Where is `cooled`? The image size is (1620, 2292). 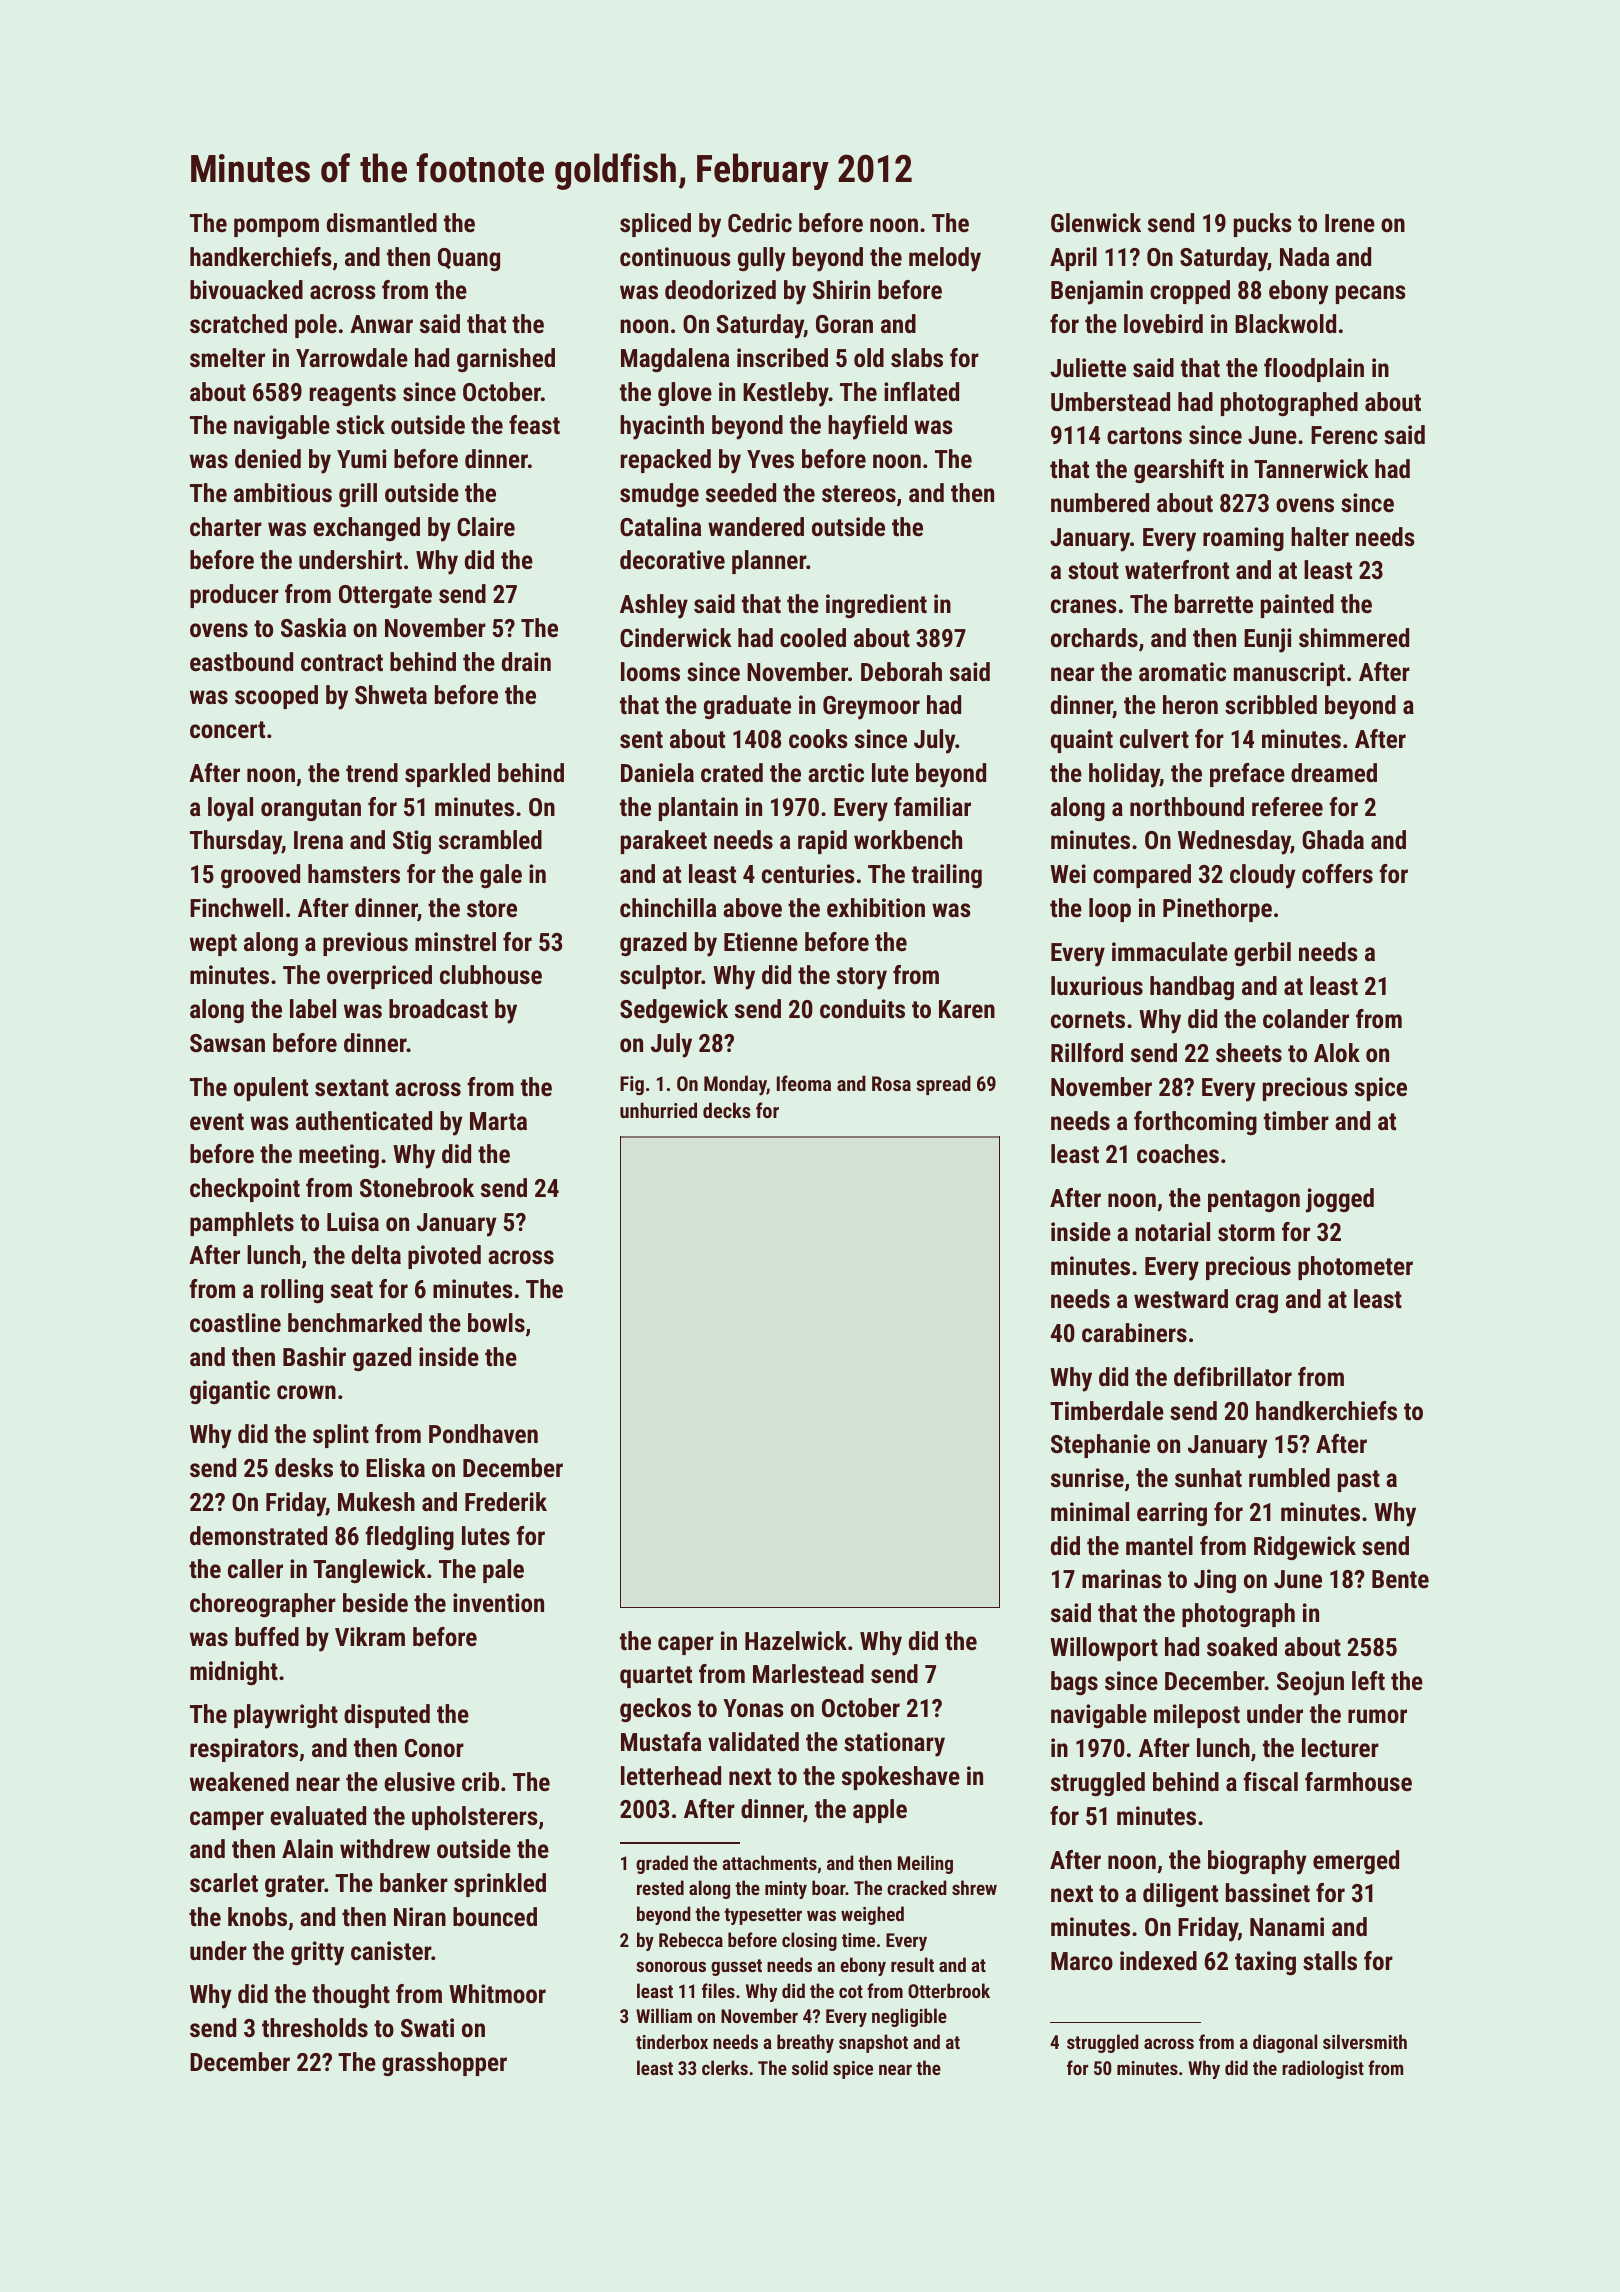 cooled is located at coordinates (813, 637).
